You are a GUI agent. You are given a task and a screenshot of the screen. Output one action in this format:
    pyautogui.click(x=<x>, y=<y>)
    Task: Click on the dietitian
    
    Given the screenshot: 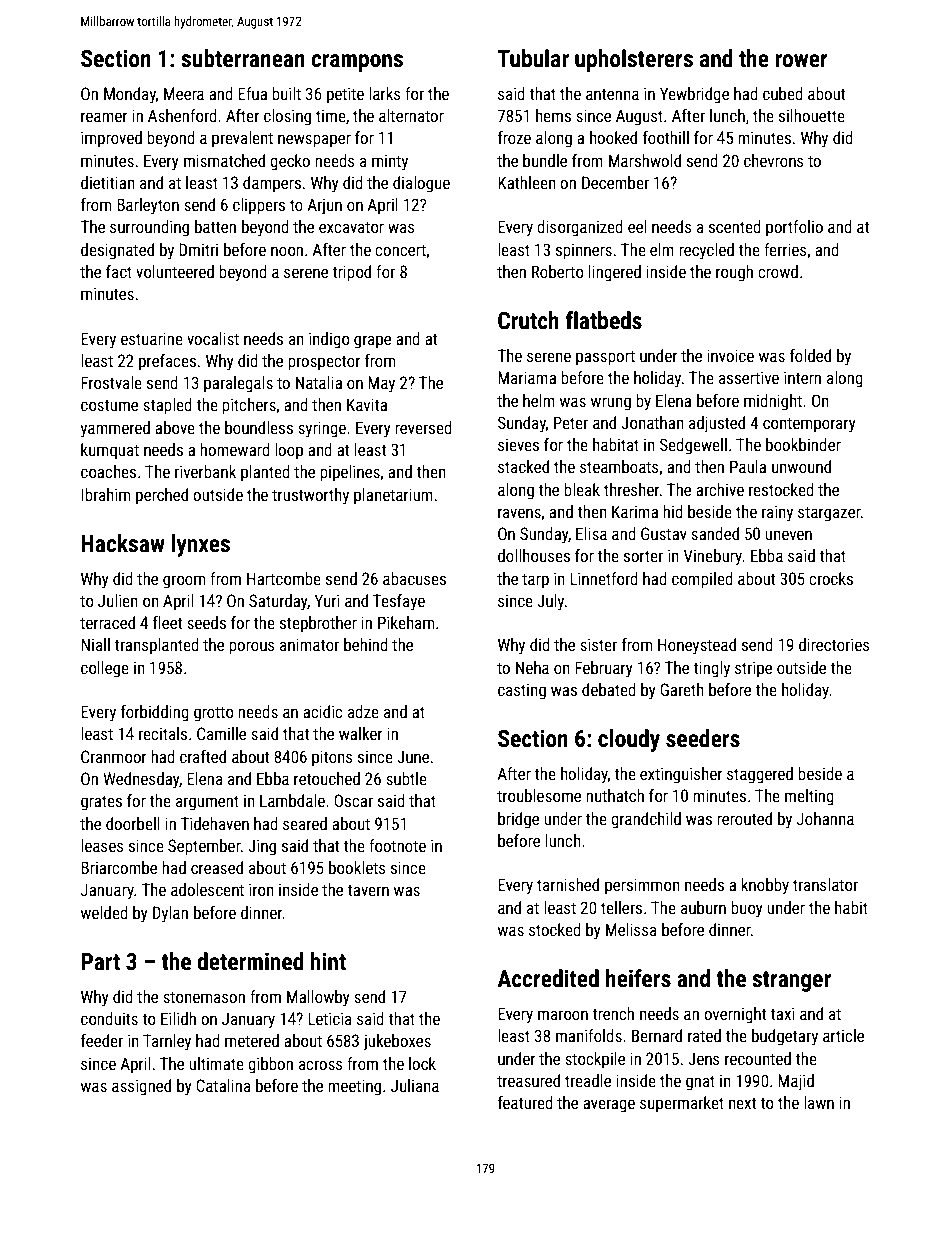 What is the action you would take?
    pyautogui.click(x=108, y=182)
